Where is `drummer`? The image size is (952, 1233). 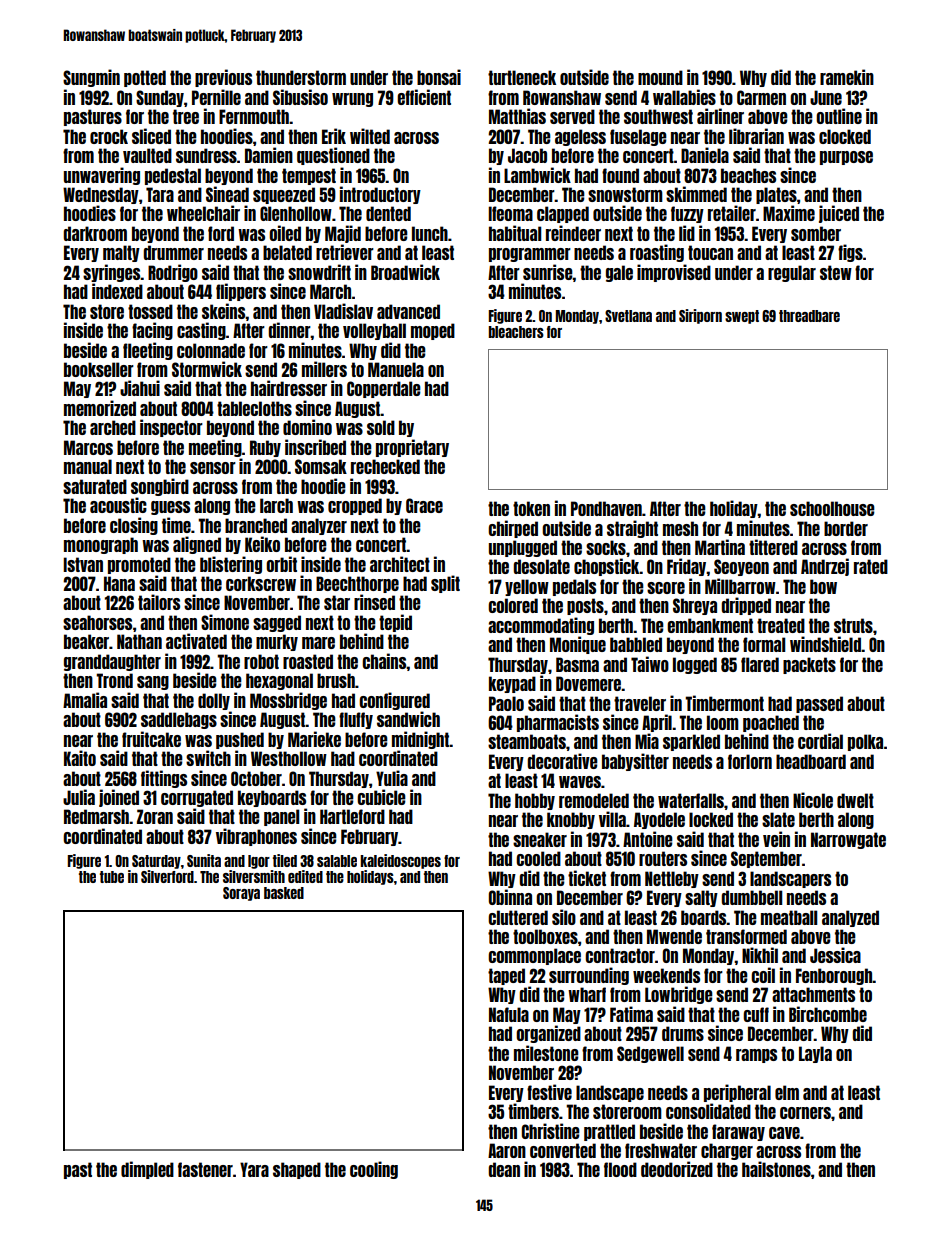
drummer is located at coordinates (173, 252).
